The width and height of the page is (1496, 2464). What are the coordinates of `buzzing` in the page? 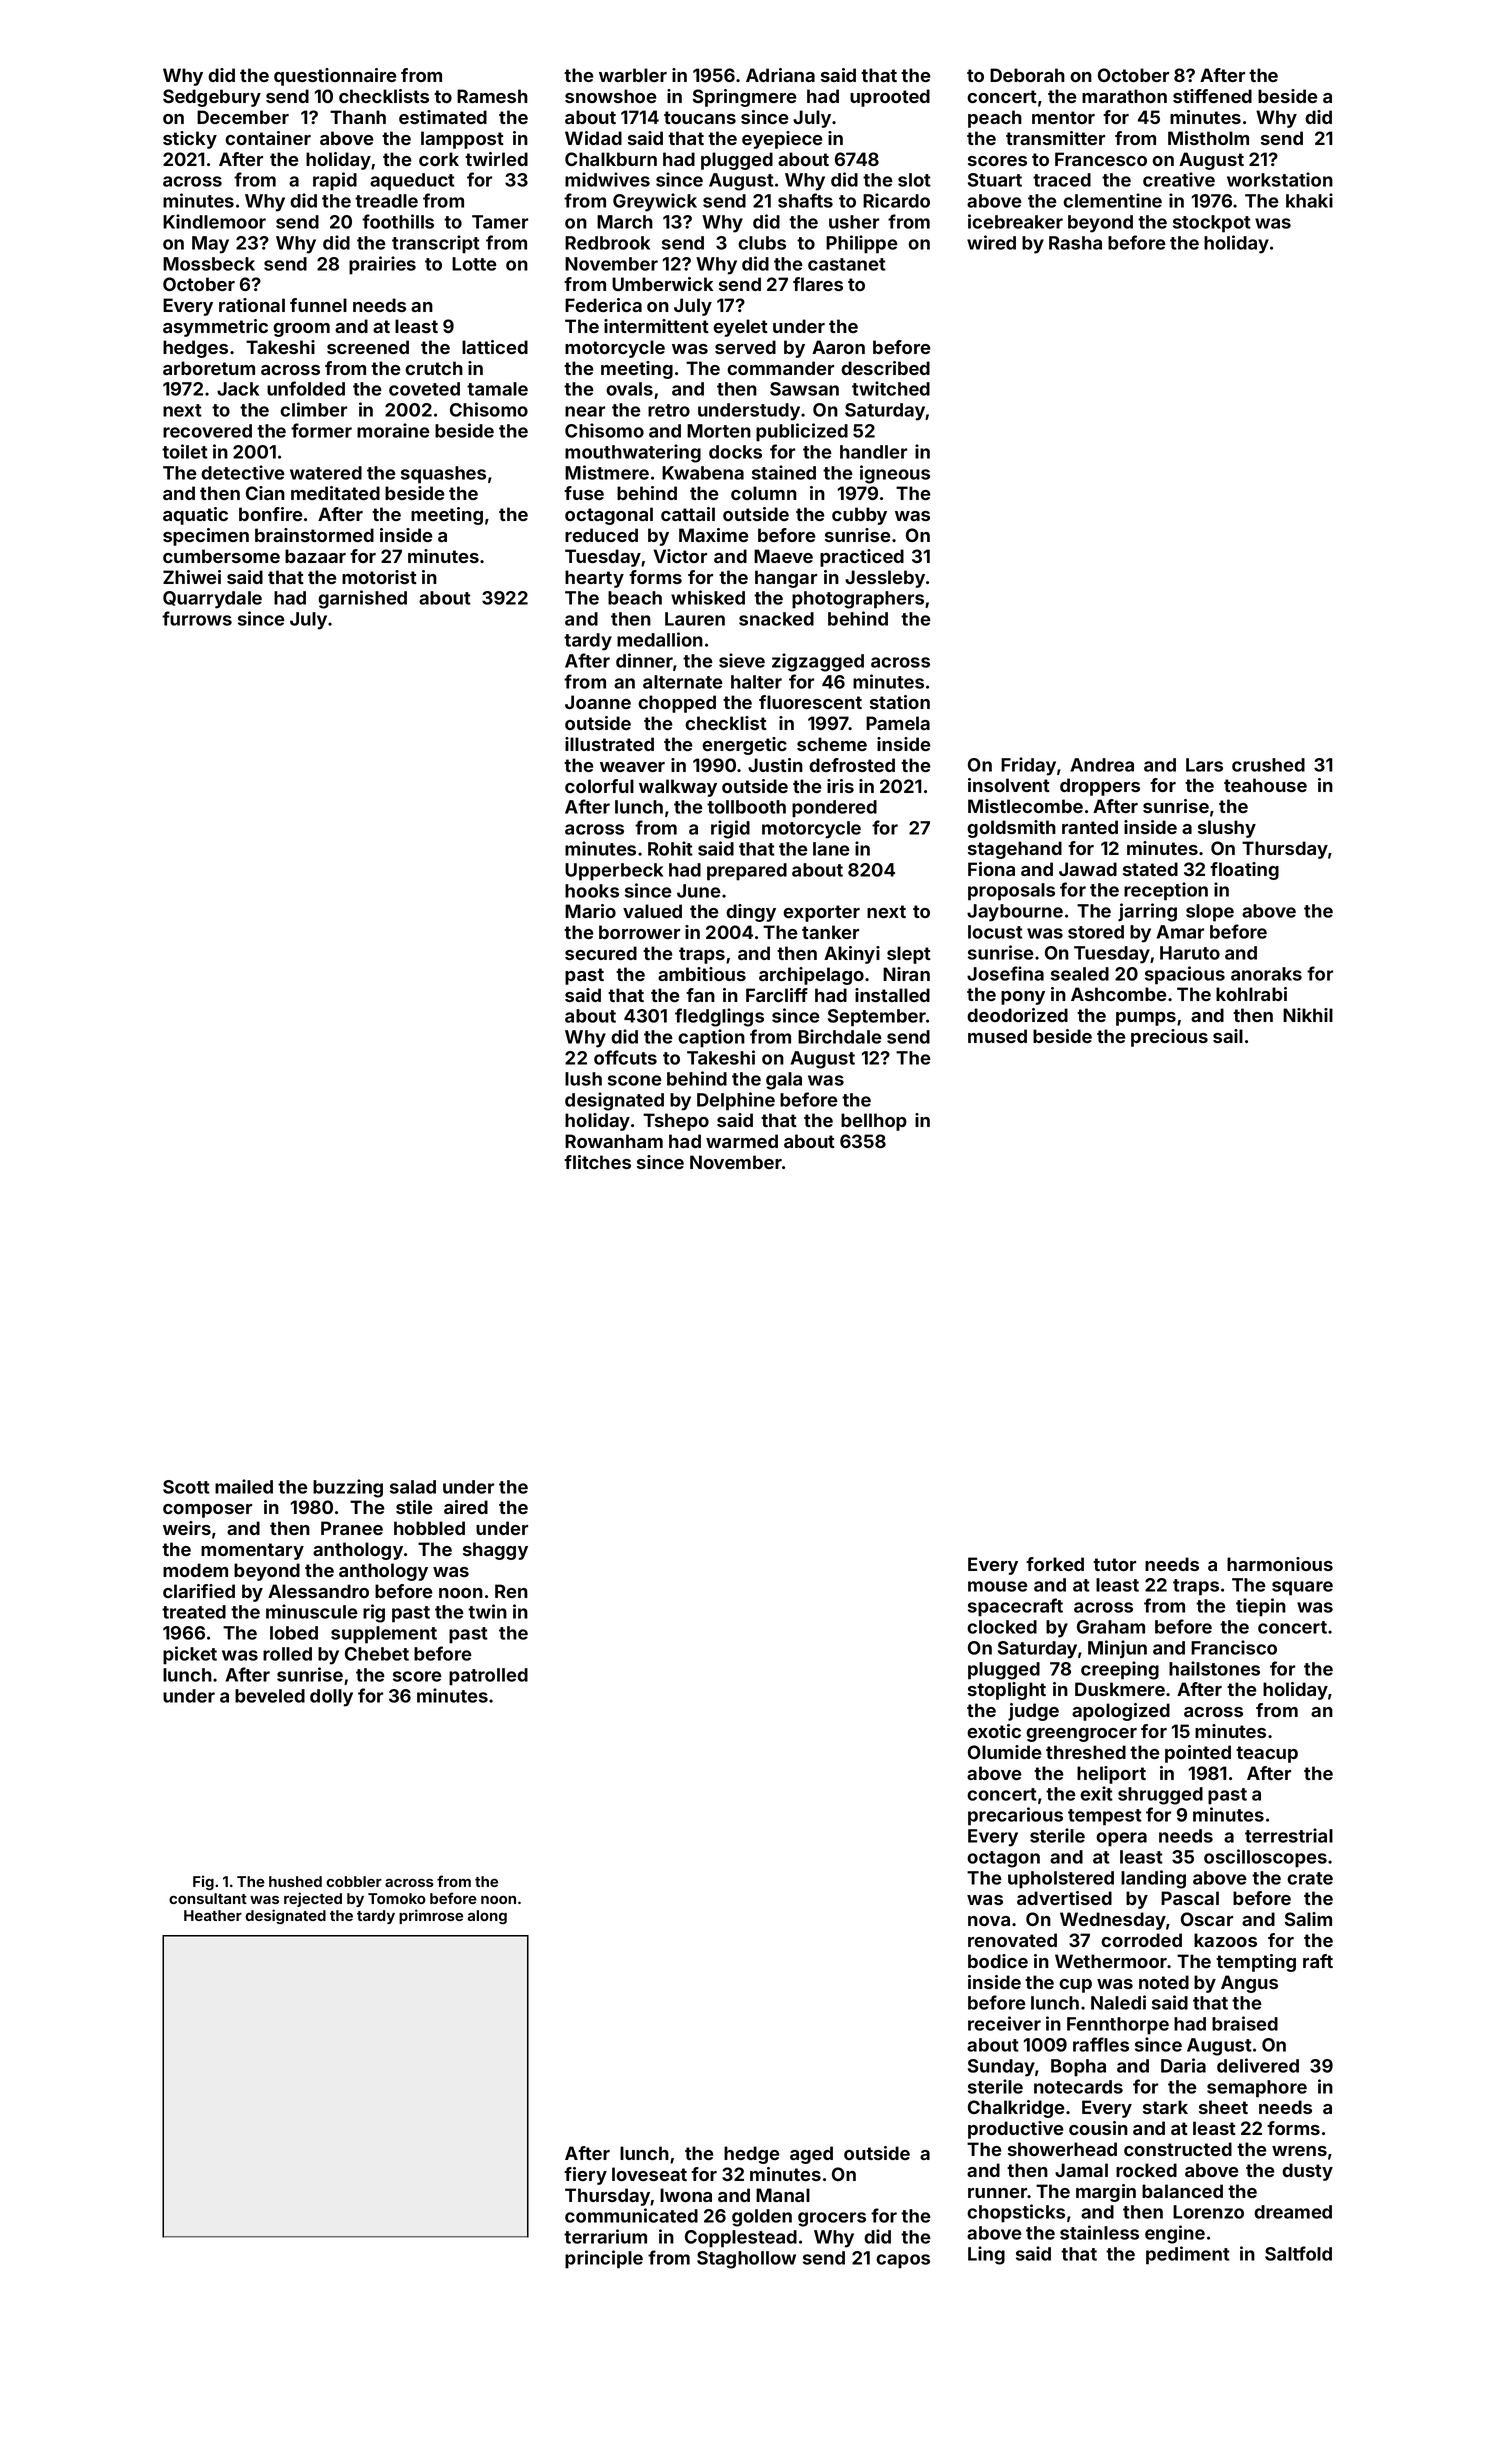 It's located at (348, 1488).
